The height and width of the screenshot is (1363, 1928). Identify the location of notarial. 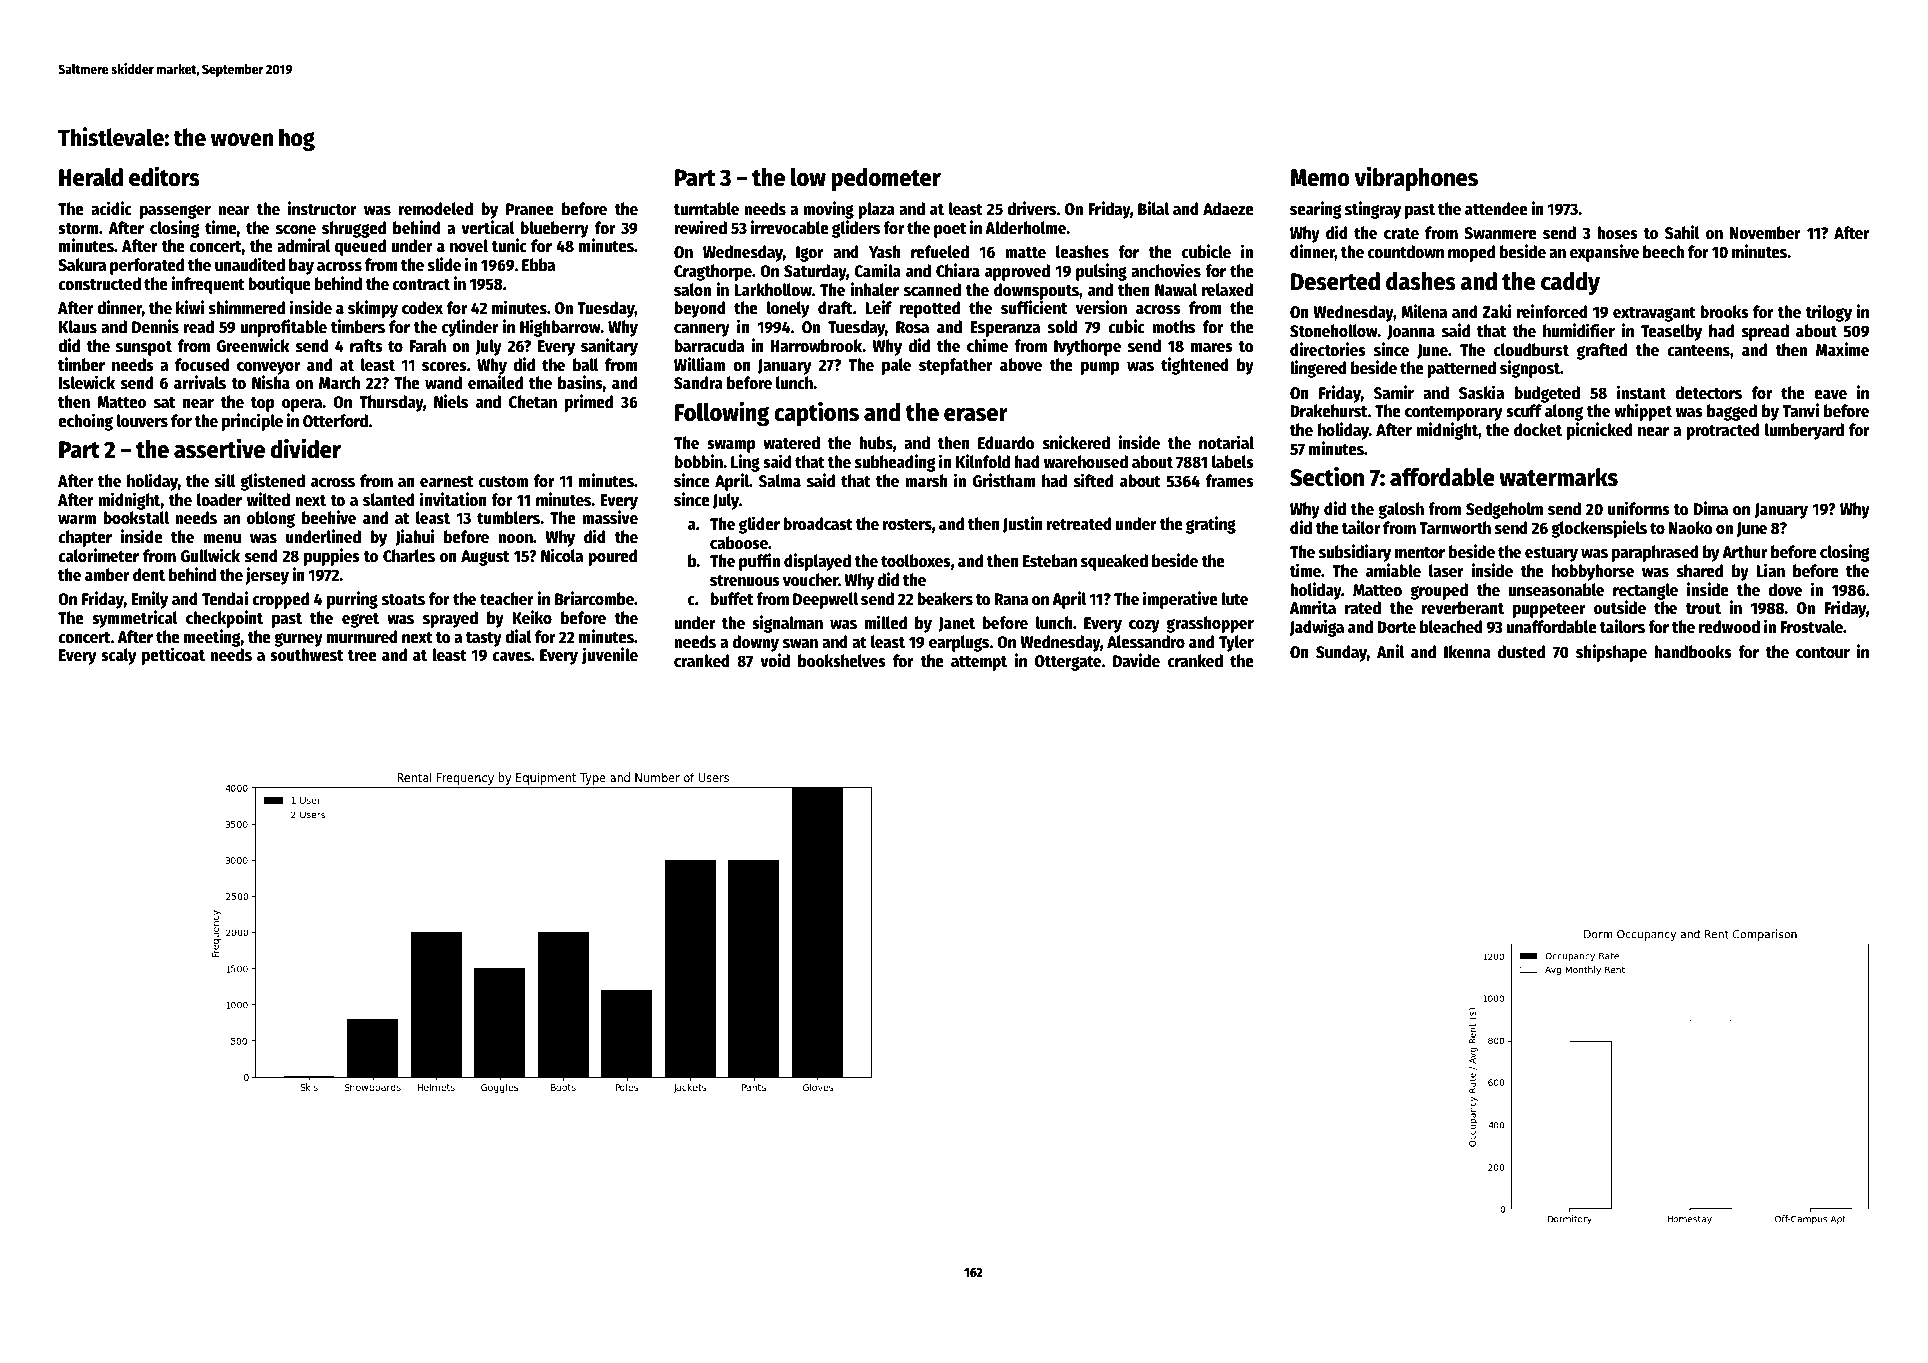
(1226, 442).
